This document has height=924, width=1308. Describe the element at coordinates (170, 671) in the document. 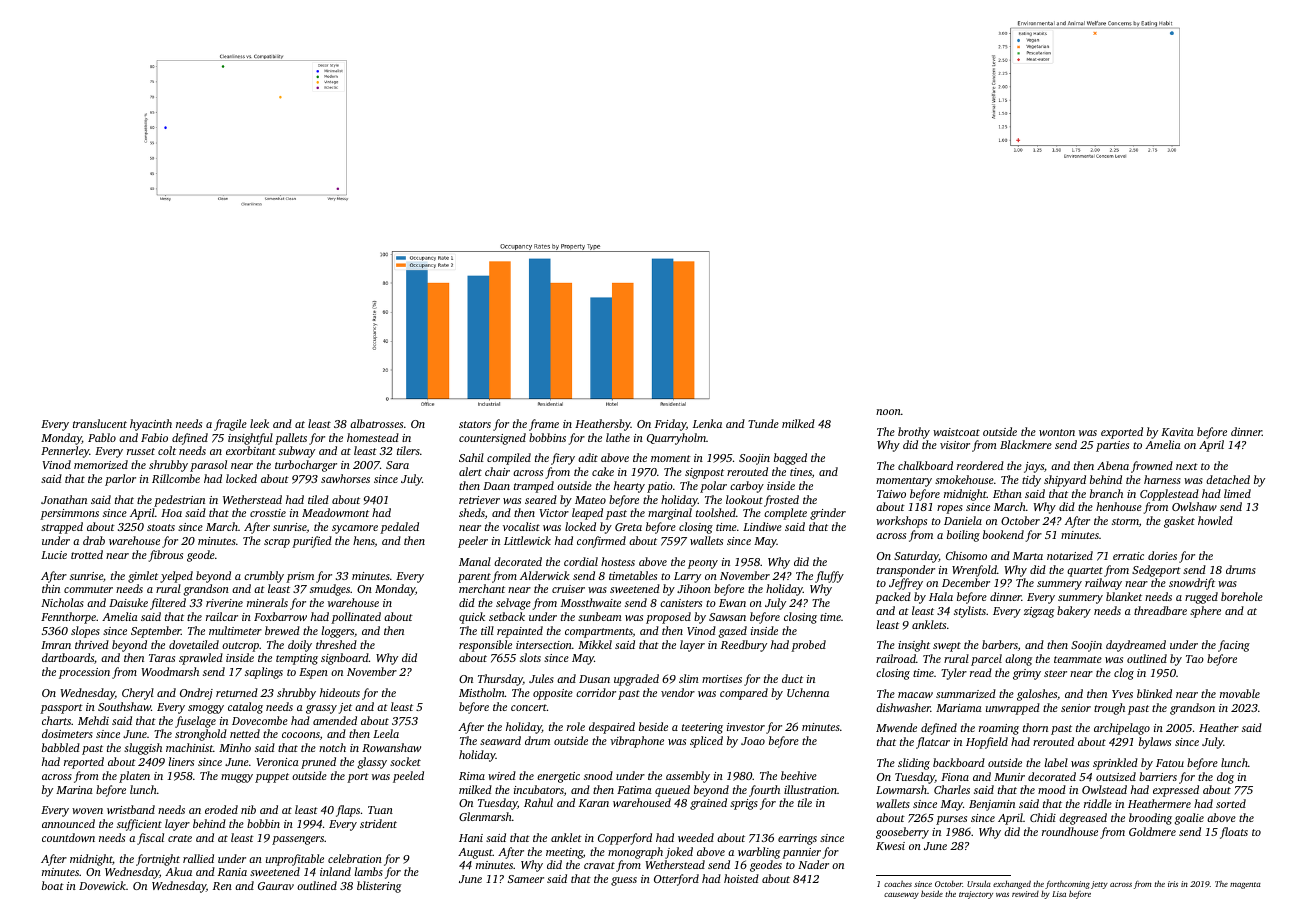

I see `Woodmarsh` at that location.
